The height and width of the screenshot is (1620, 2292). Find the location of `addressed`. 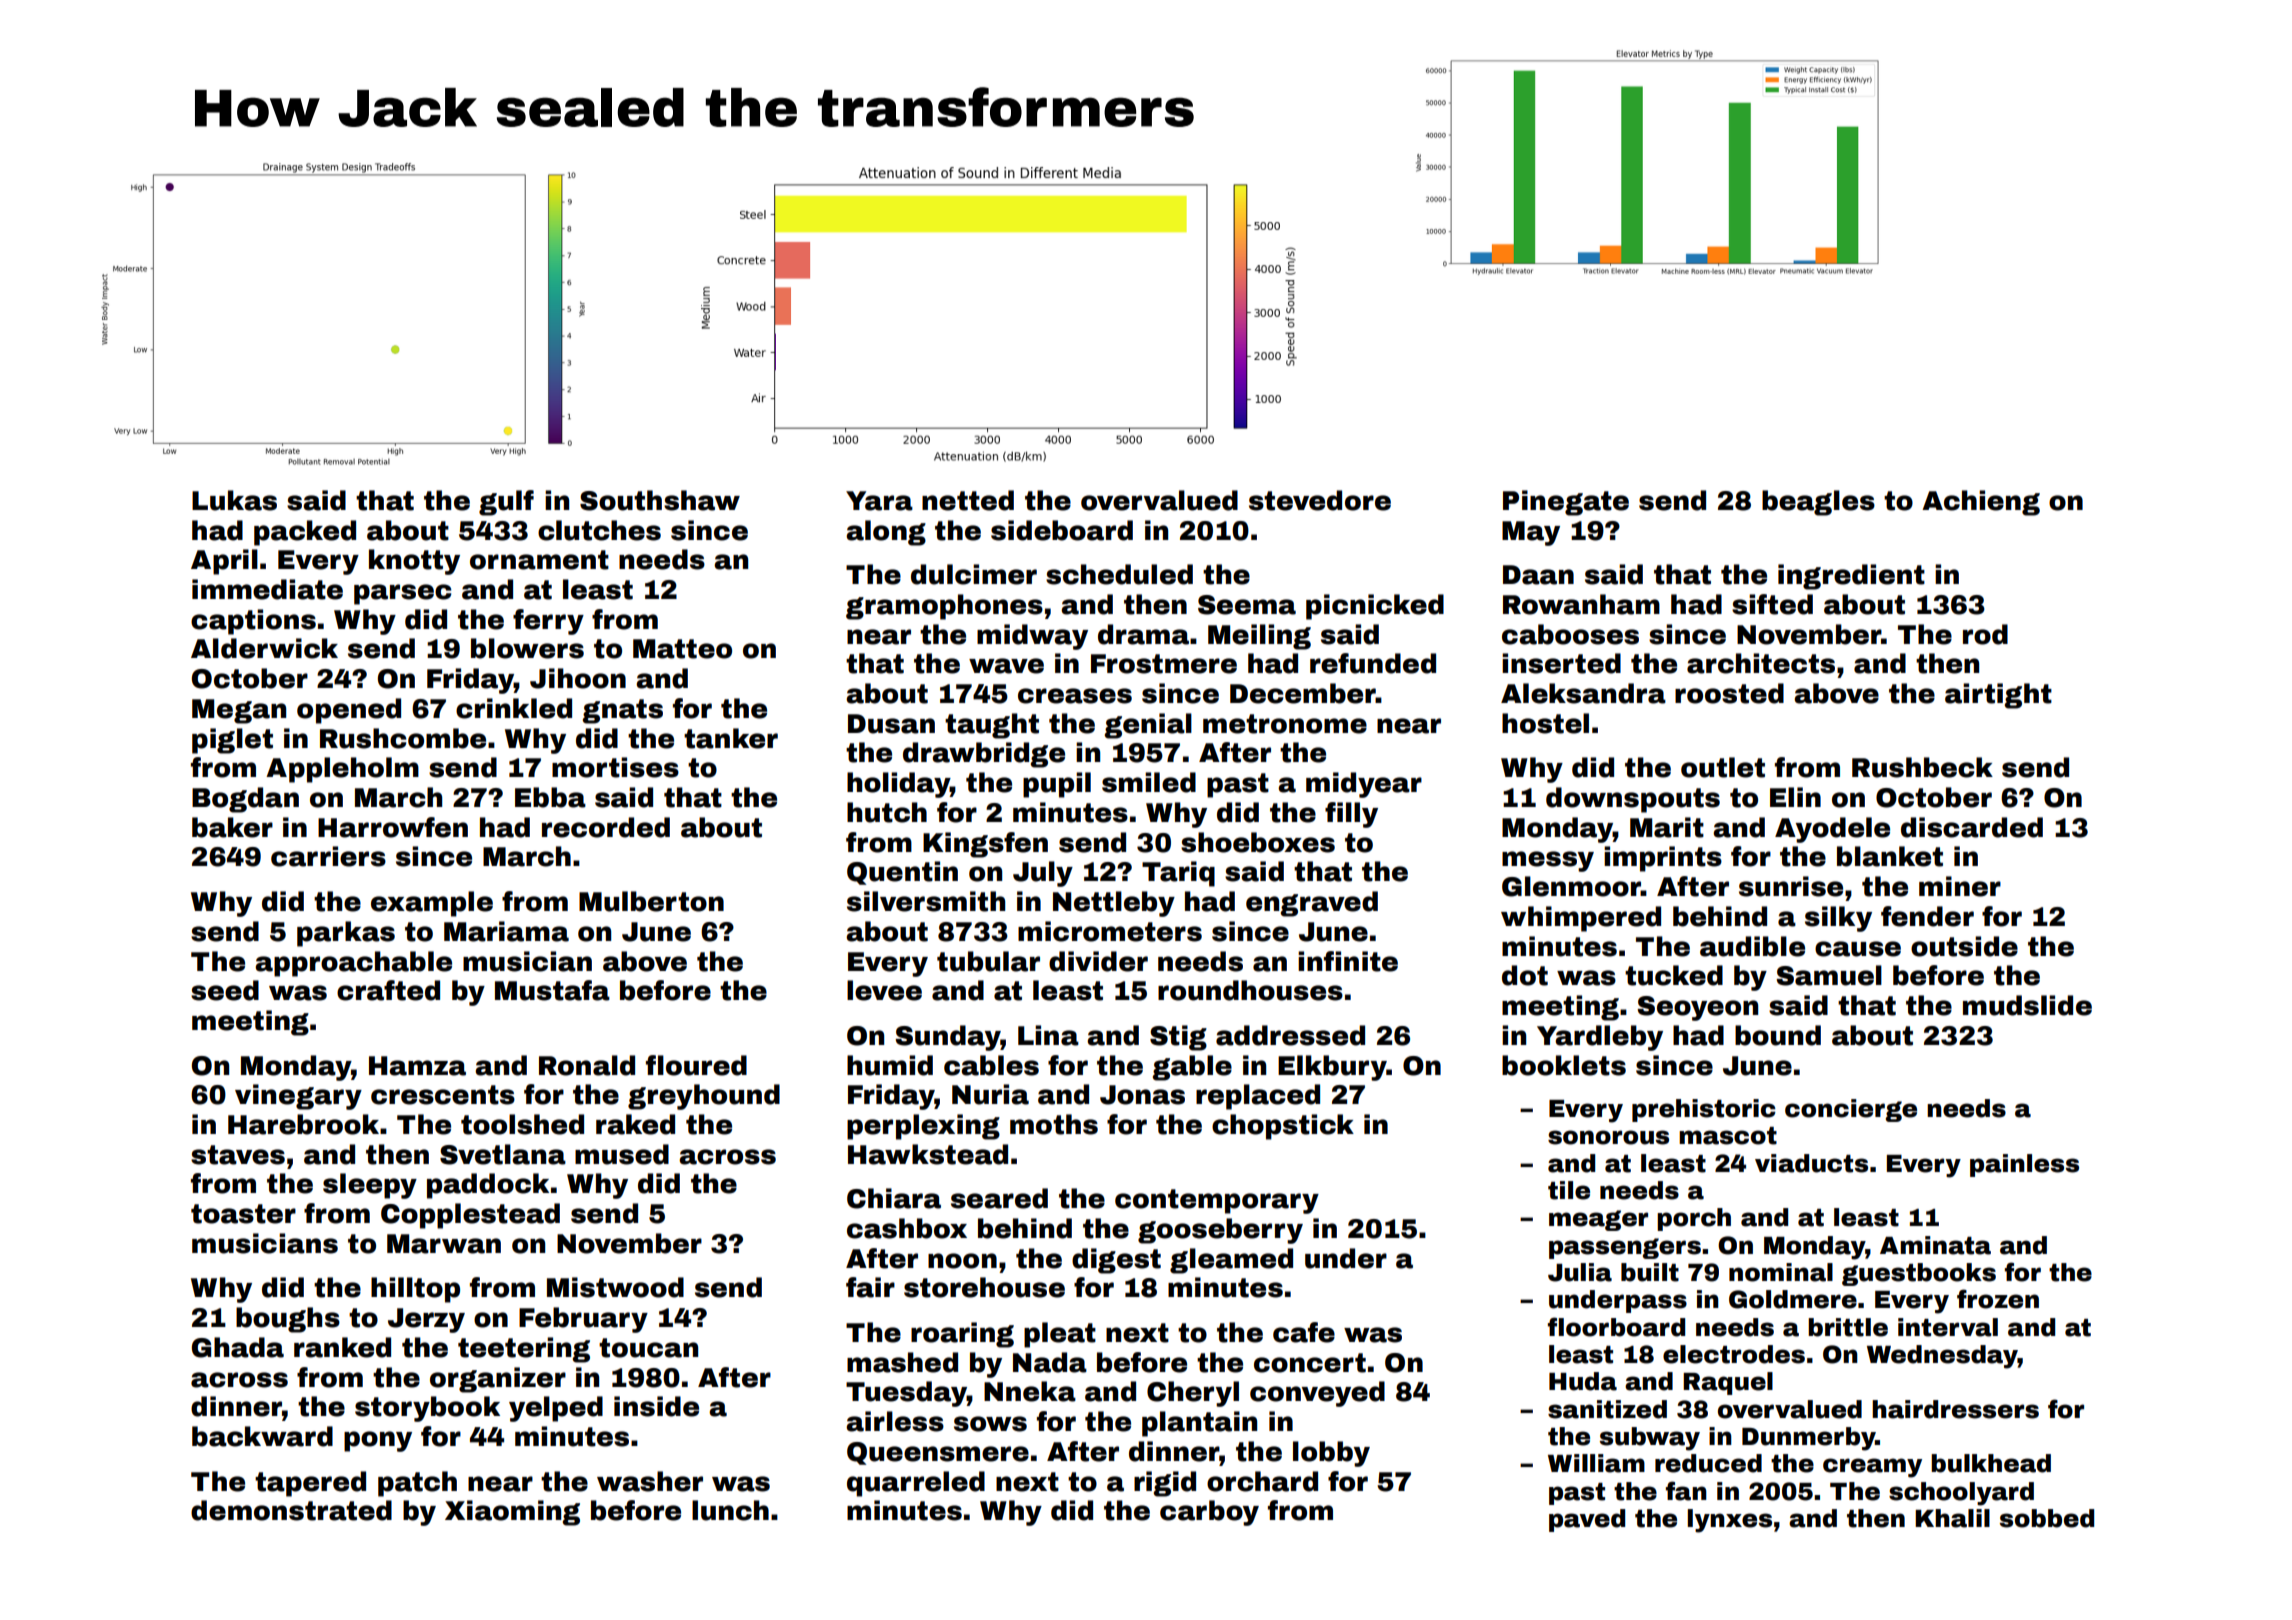

addressed is located at coordinates (1290, 1035).
